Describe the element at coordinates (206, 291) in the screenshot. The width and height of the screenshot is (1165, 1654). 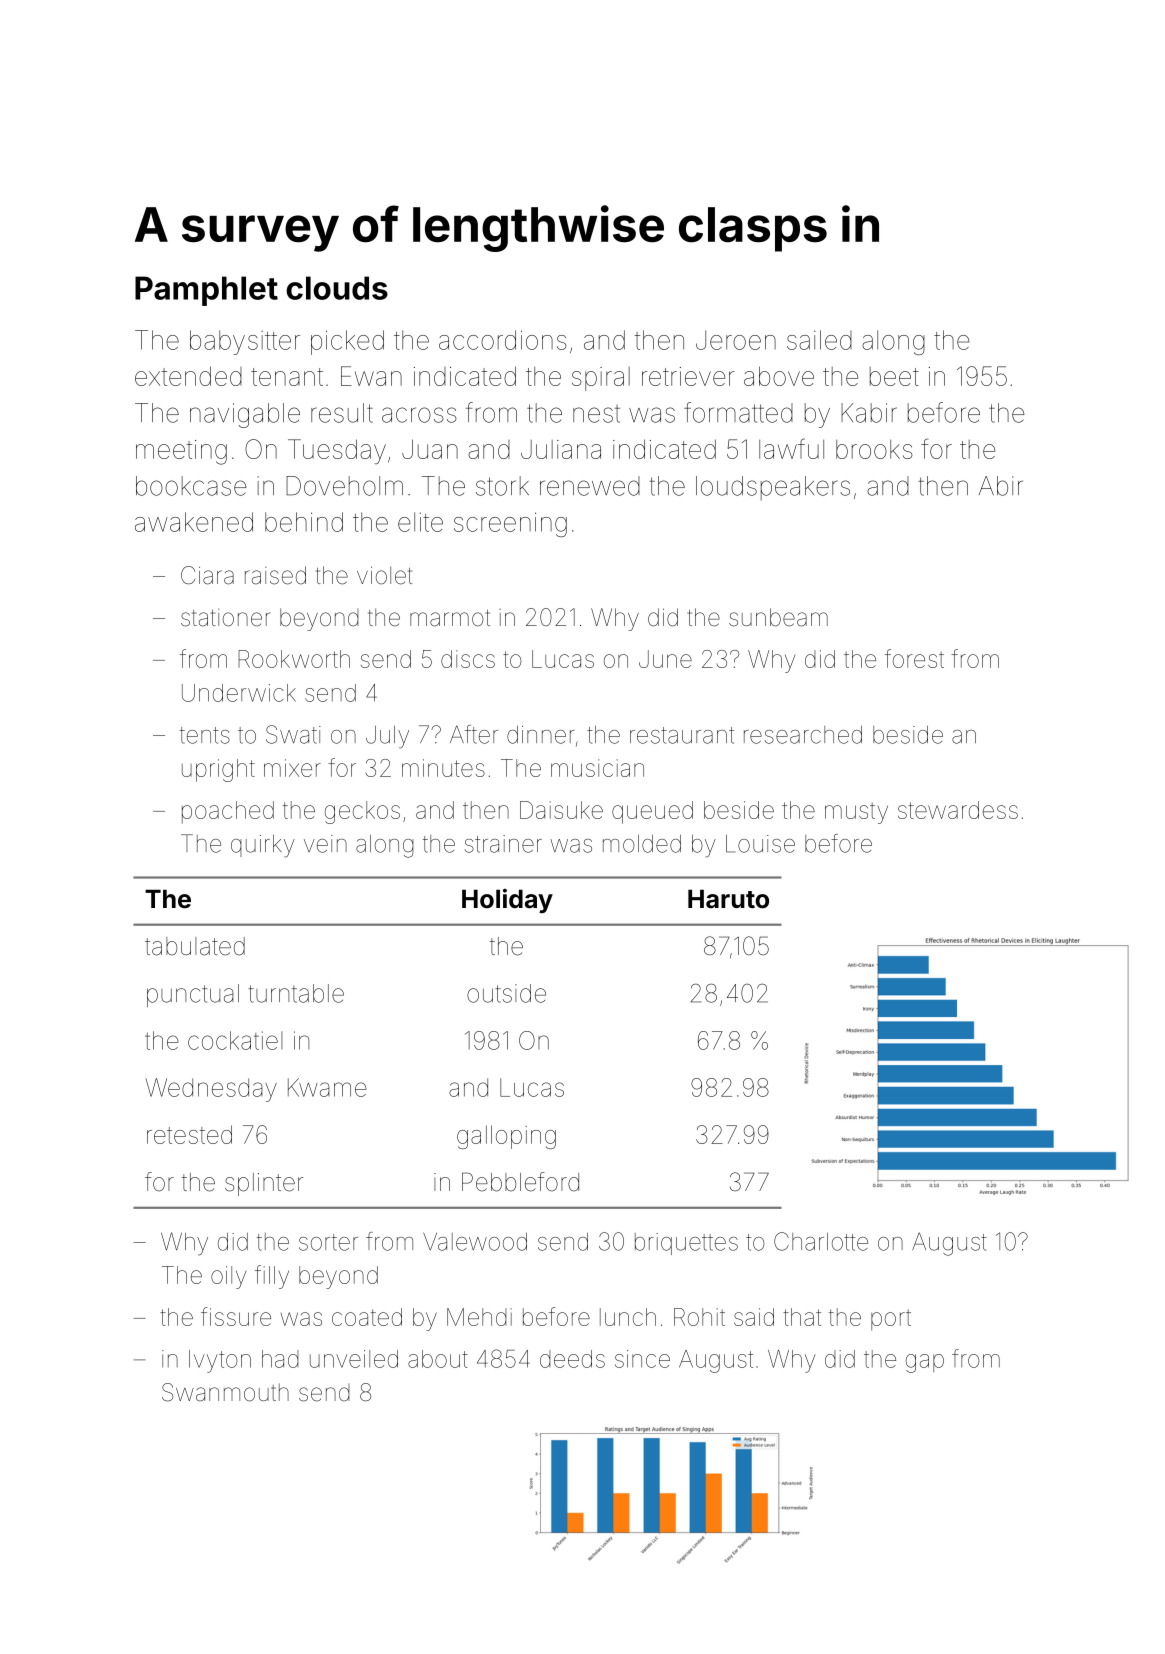
I see `Pamphlet` at that location.
